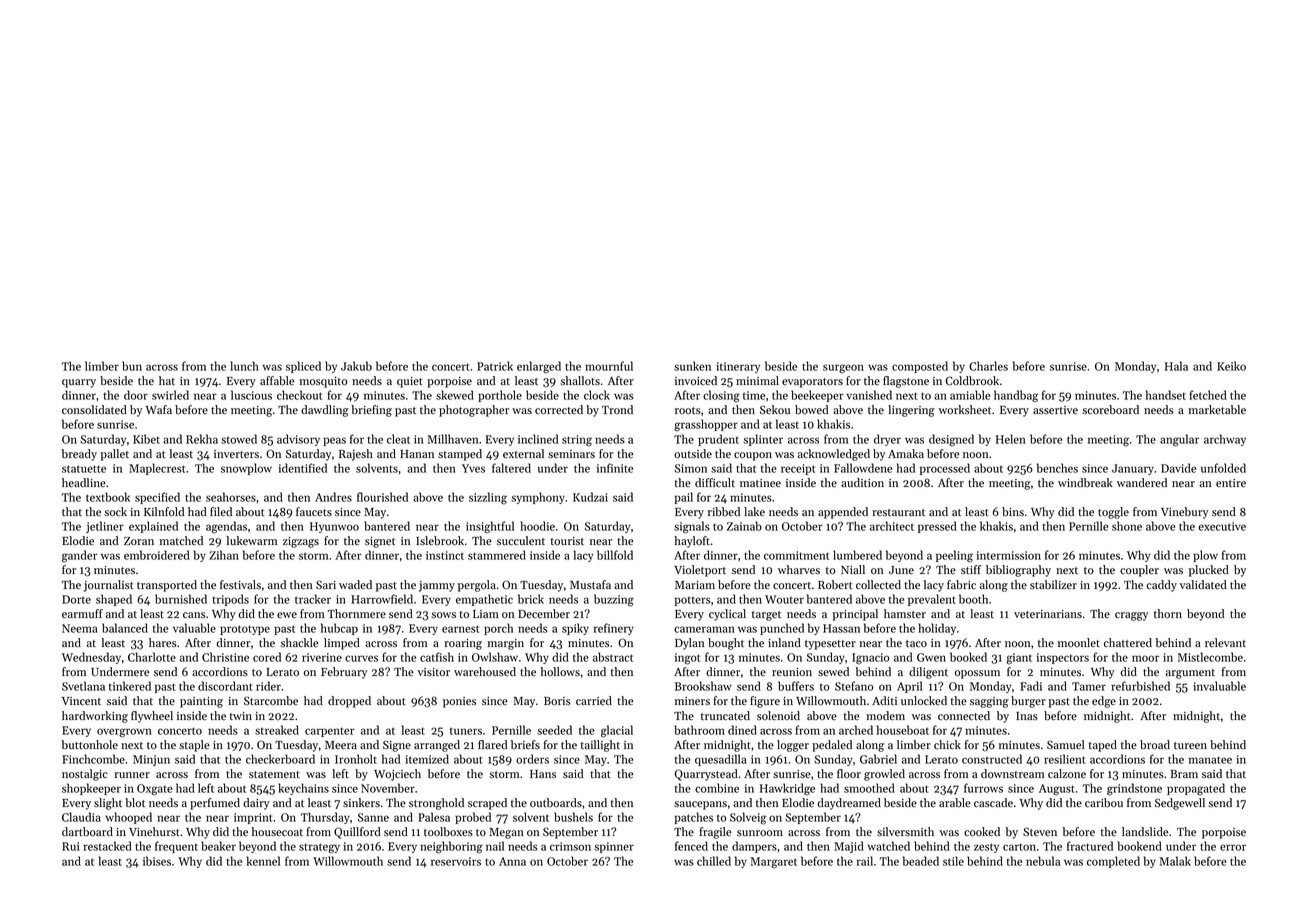 This image has height=924, width=1308. What do you see at coordinates (724, 512) in the image?
I see `ribbed` at bounding box center [724, 512].
